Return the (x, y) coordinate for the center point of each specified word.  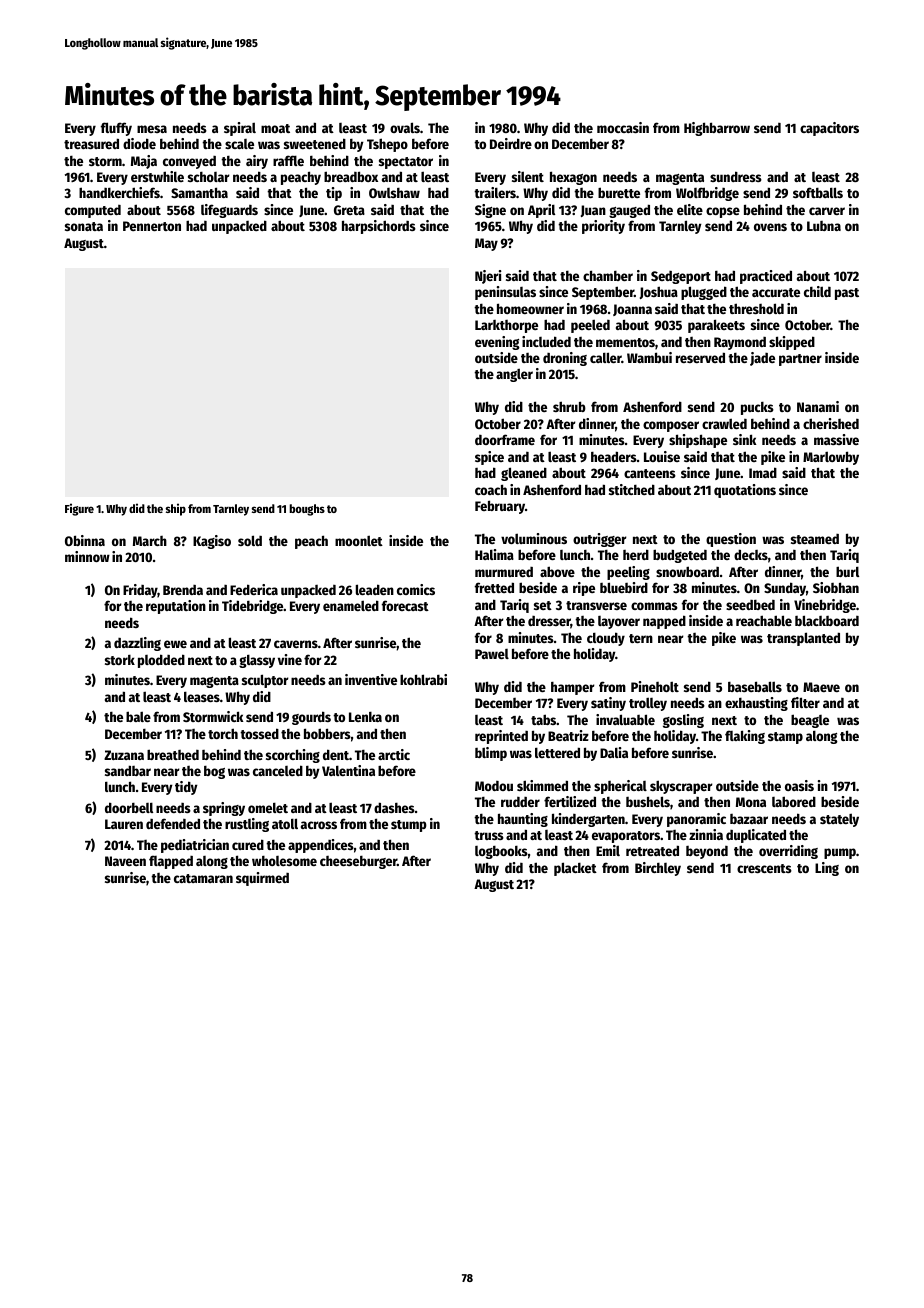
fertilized (570, 801)
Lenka (365, 717)
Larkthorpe (506, 326)
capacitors (829, 129)
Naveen (125, 861)
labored (794, 801)
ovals (405, 127)
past (847, 294)
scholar (209, 177)
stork (120, 660)
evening (497, 343)
